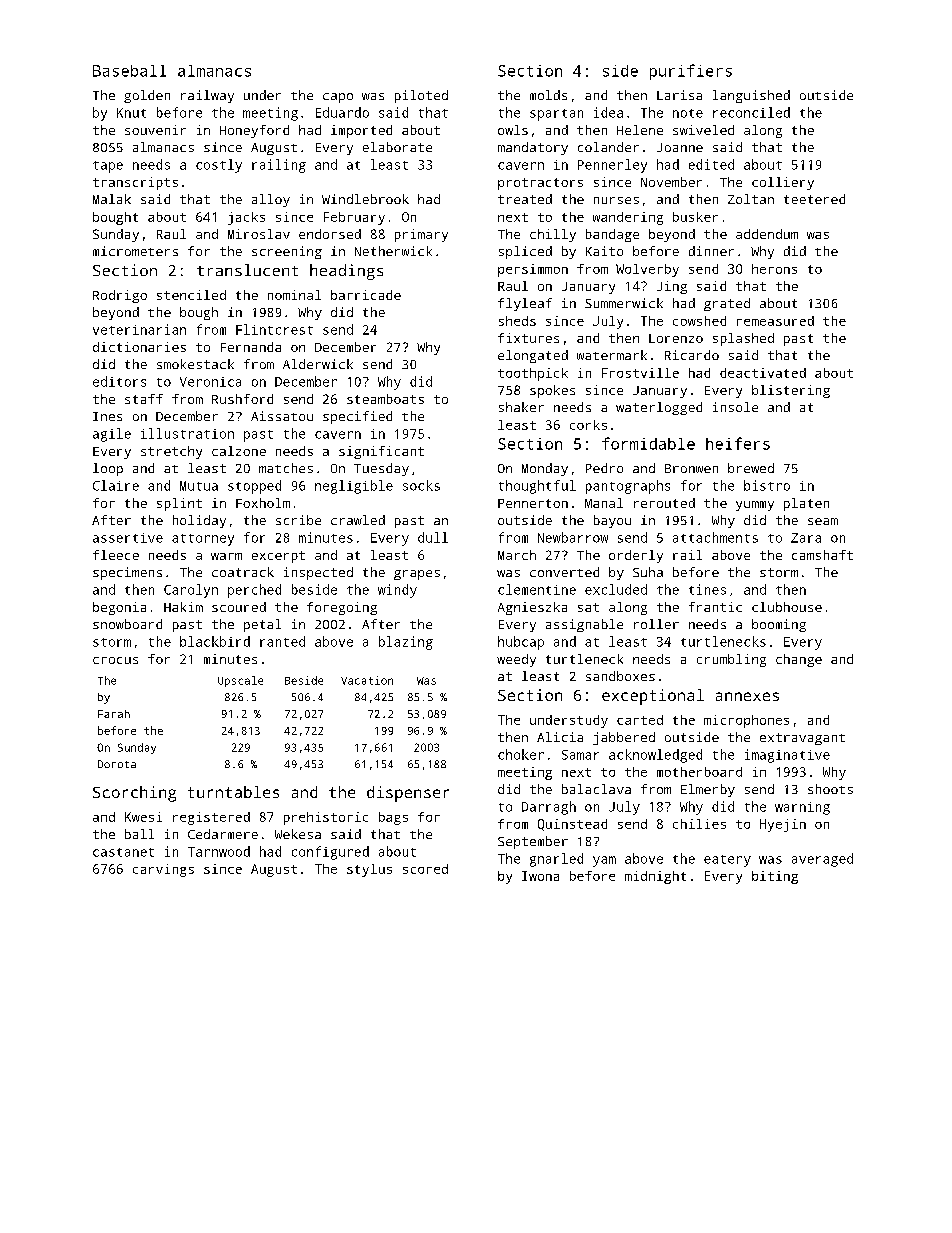 The width and height of the image is (952, 1233). I want to click on fixtures, so click(528, 338).
